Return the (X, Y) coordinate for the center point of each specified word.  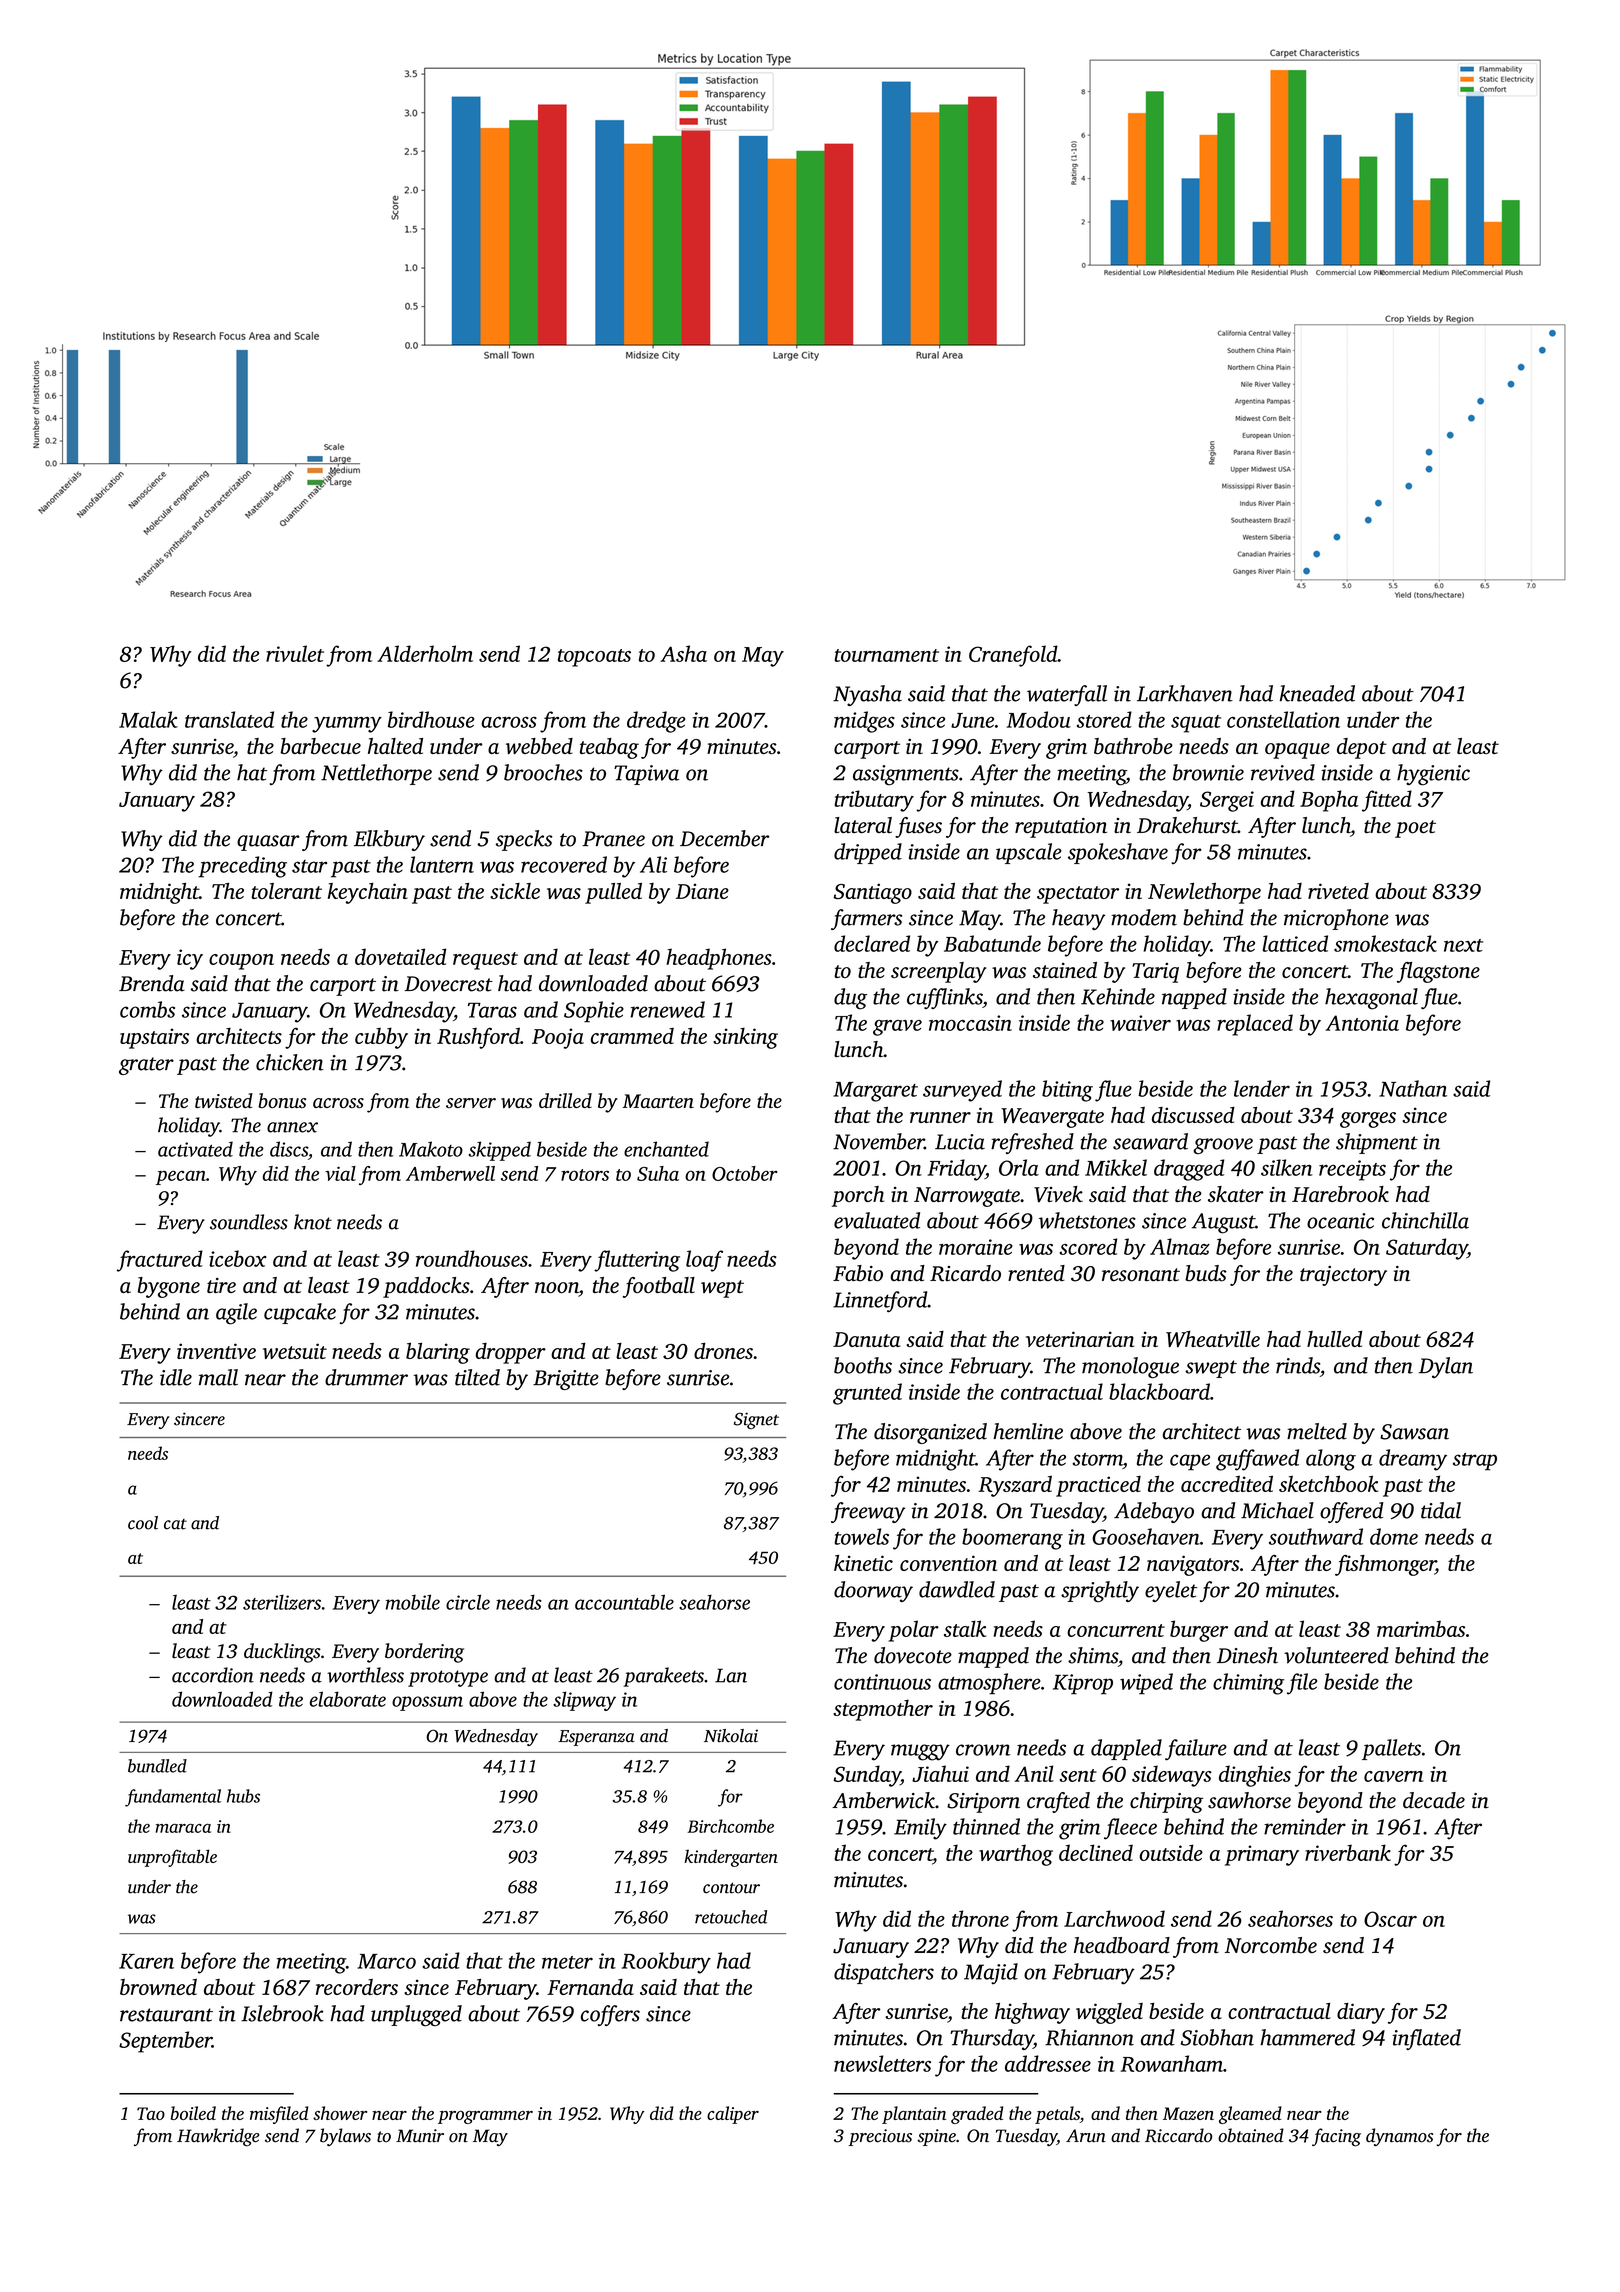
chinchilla (1425, 1220)
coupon (241, 962)
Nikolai (731, 1736)
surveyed (962, 1091)
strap (1475, 1462)
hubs (243, 1796)
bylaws (345, 2137)
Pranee (613, 839)
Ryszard (1015, 1486)
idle (176, 1377)
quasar (268, 843)
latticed (1295, 943)
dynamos (1399, 2137)
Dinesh (1247, 1655)
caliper (733, 2115)
